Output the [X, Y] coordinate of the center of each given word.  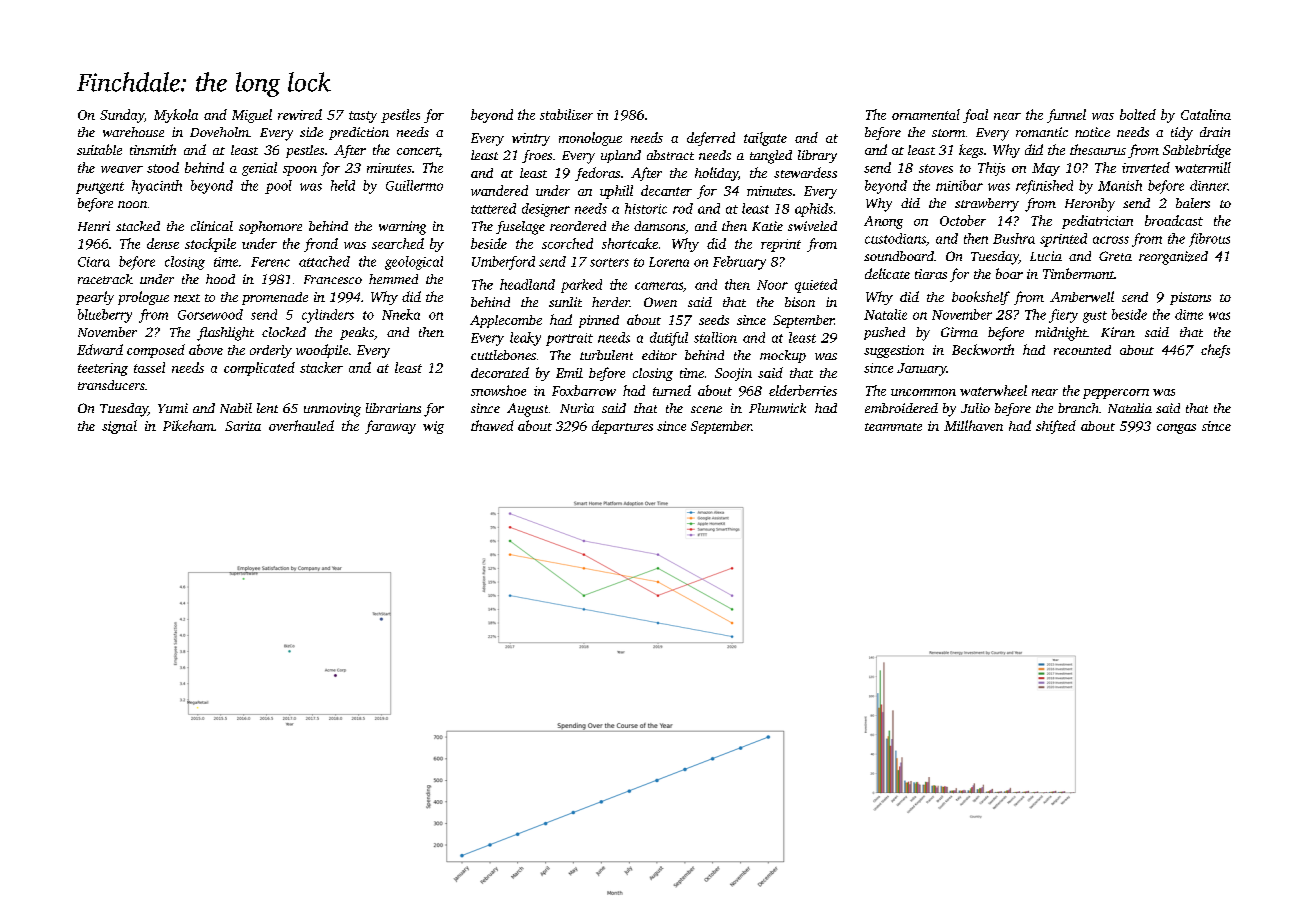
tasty [363, 117]
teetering [103, 369]
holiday [716, 174]
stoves [936, 168]
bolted [1138, 114]
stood [163, 167]
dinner [1209, 185]
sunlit [565, 302]
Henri [94, 226]
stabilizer [566, 114]
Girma [959, 332]
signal [119, 427]
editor [659, 355]
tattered [493, 208]
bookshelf [981, 298]
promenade [275, 298]
